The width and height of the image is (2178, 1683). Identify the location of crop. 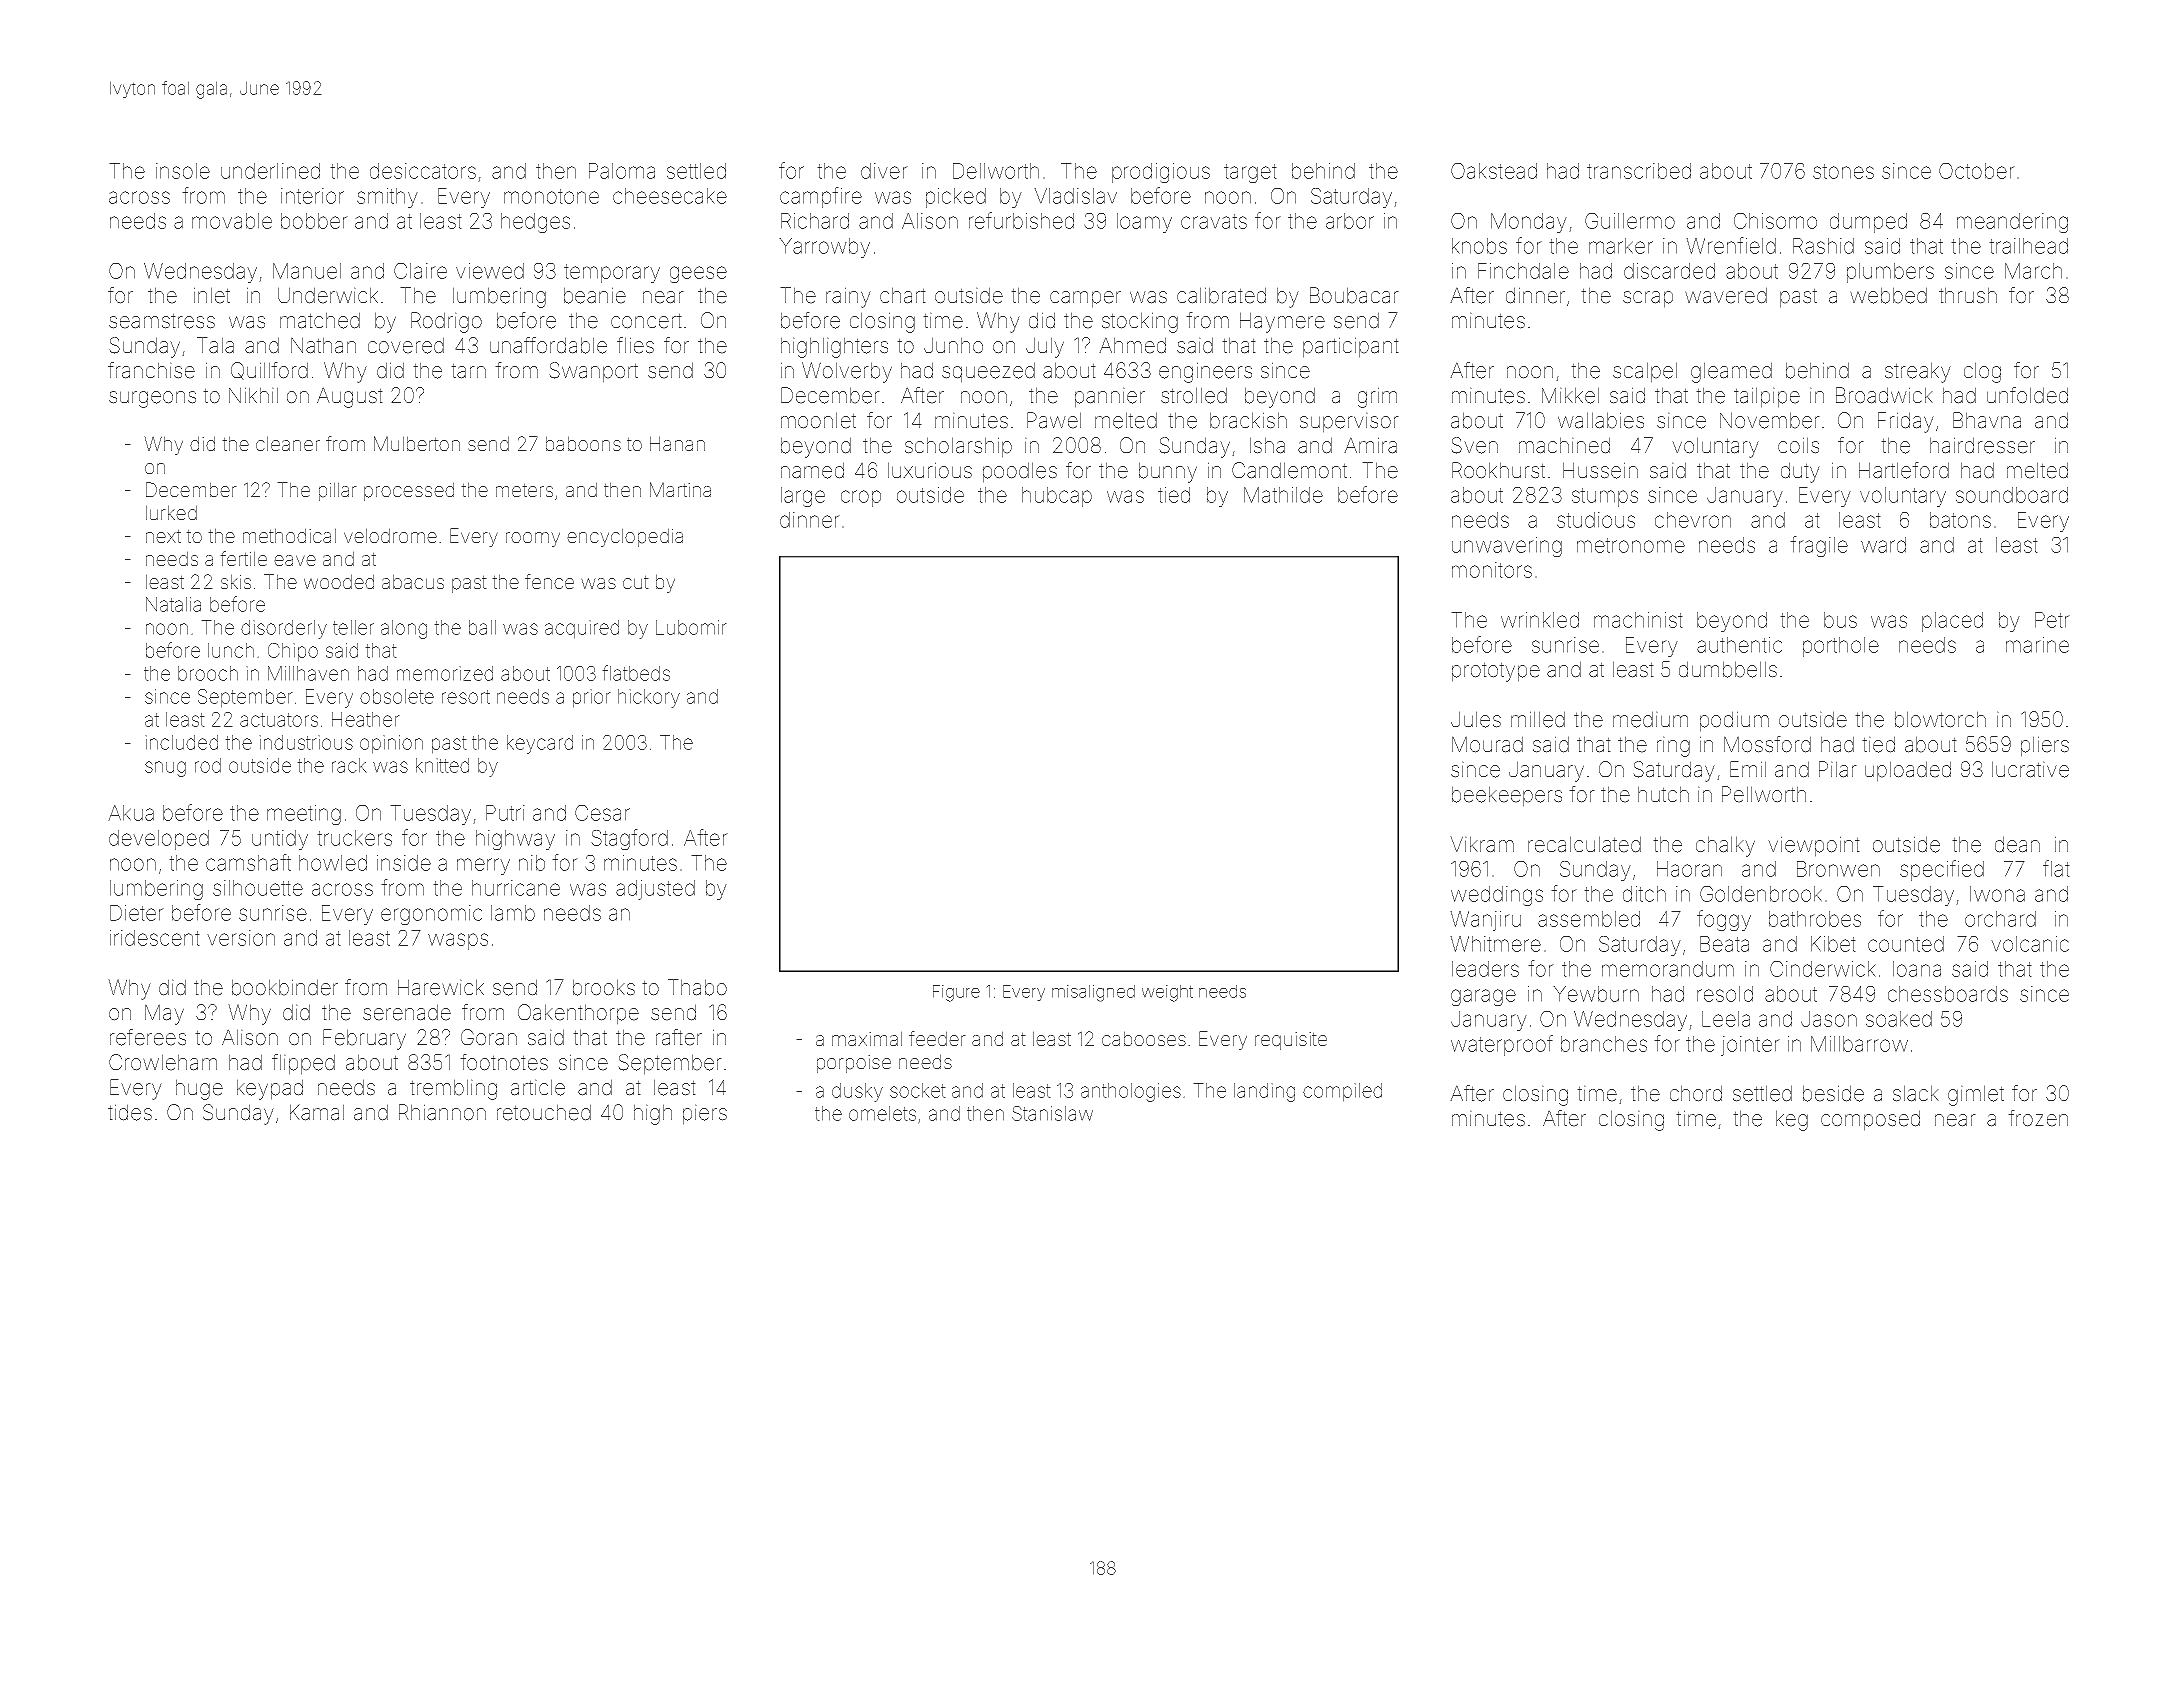
(861, 498).
